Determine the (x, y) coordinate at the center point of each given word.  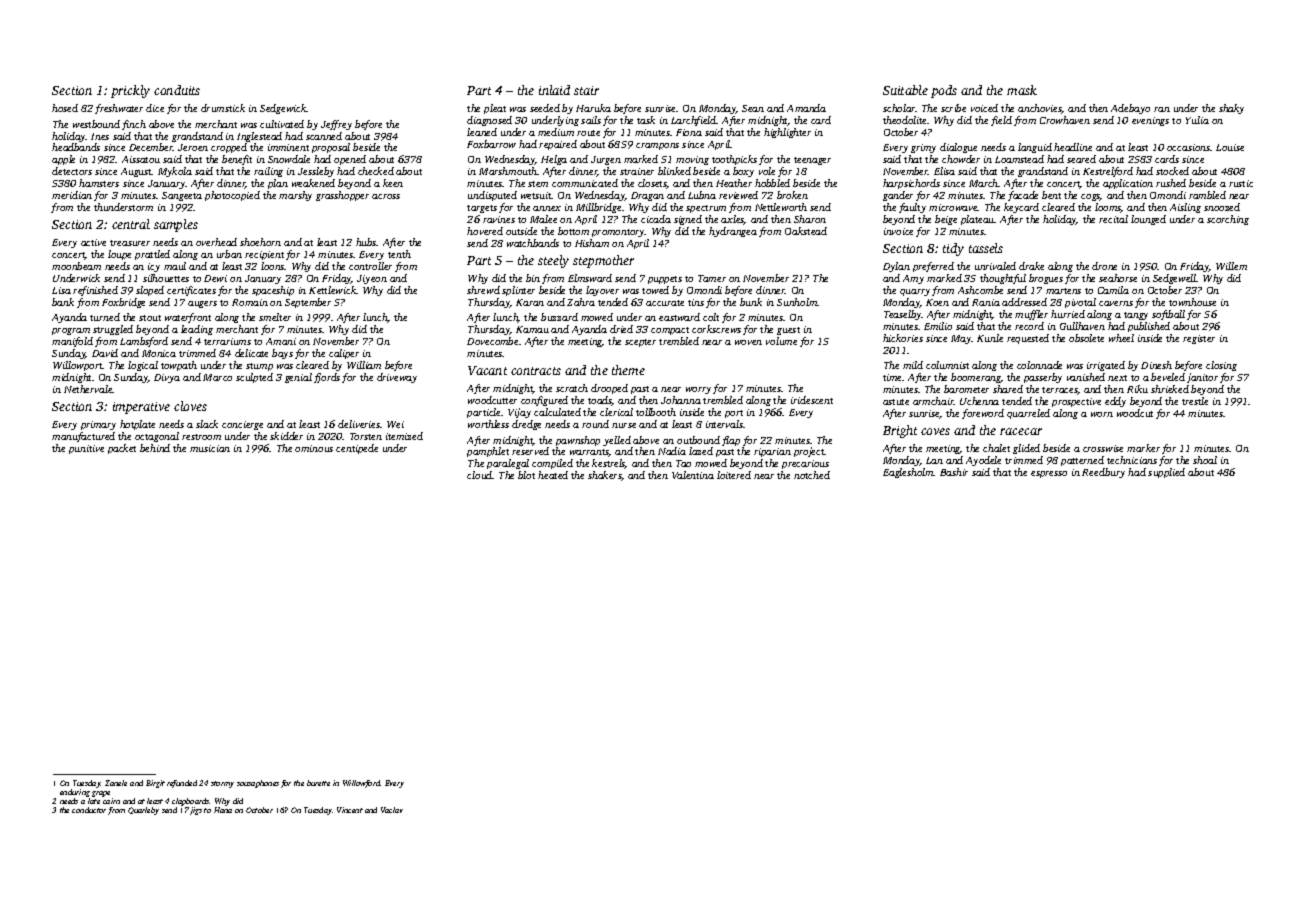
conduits (177, 90)
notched (812, 475)
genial (298, 378)
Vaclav (392, 810)
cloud (480, 475)
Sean (753, 108)
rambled (1207, 195)
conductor (89, 810)
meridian (72, 195)
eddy (1115, 402)
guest (788, 331)
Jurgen (606, 160)
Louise (1230, 147)
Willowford (362, 784)
